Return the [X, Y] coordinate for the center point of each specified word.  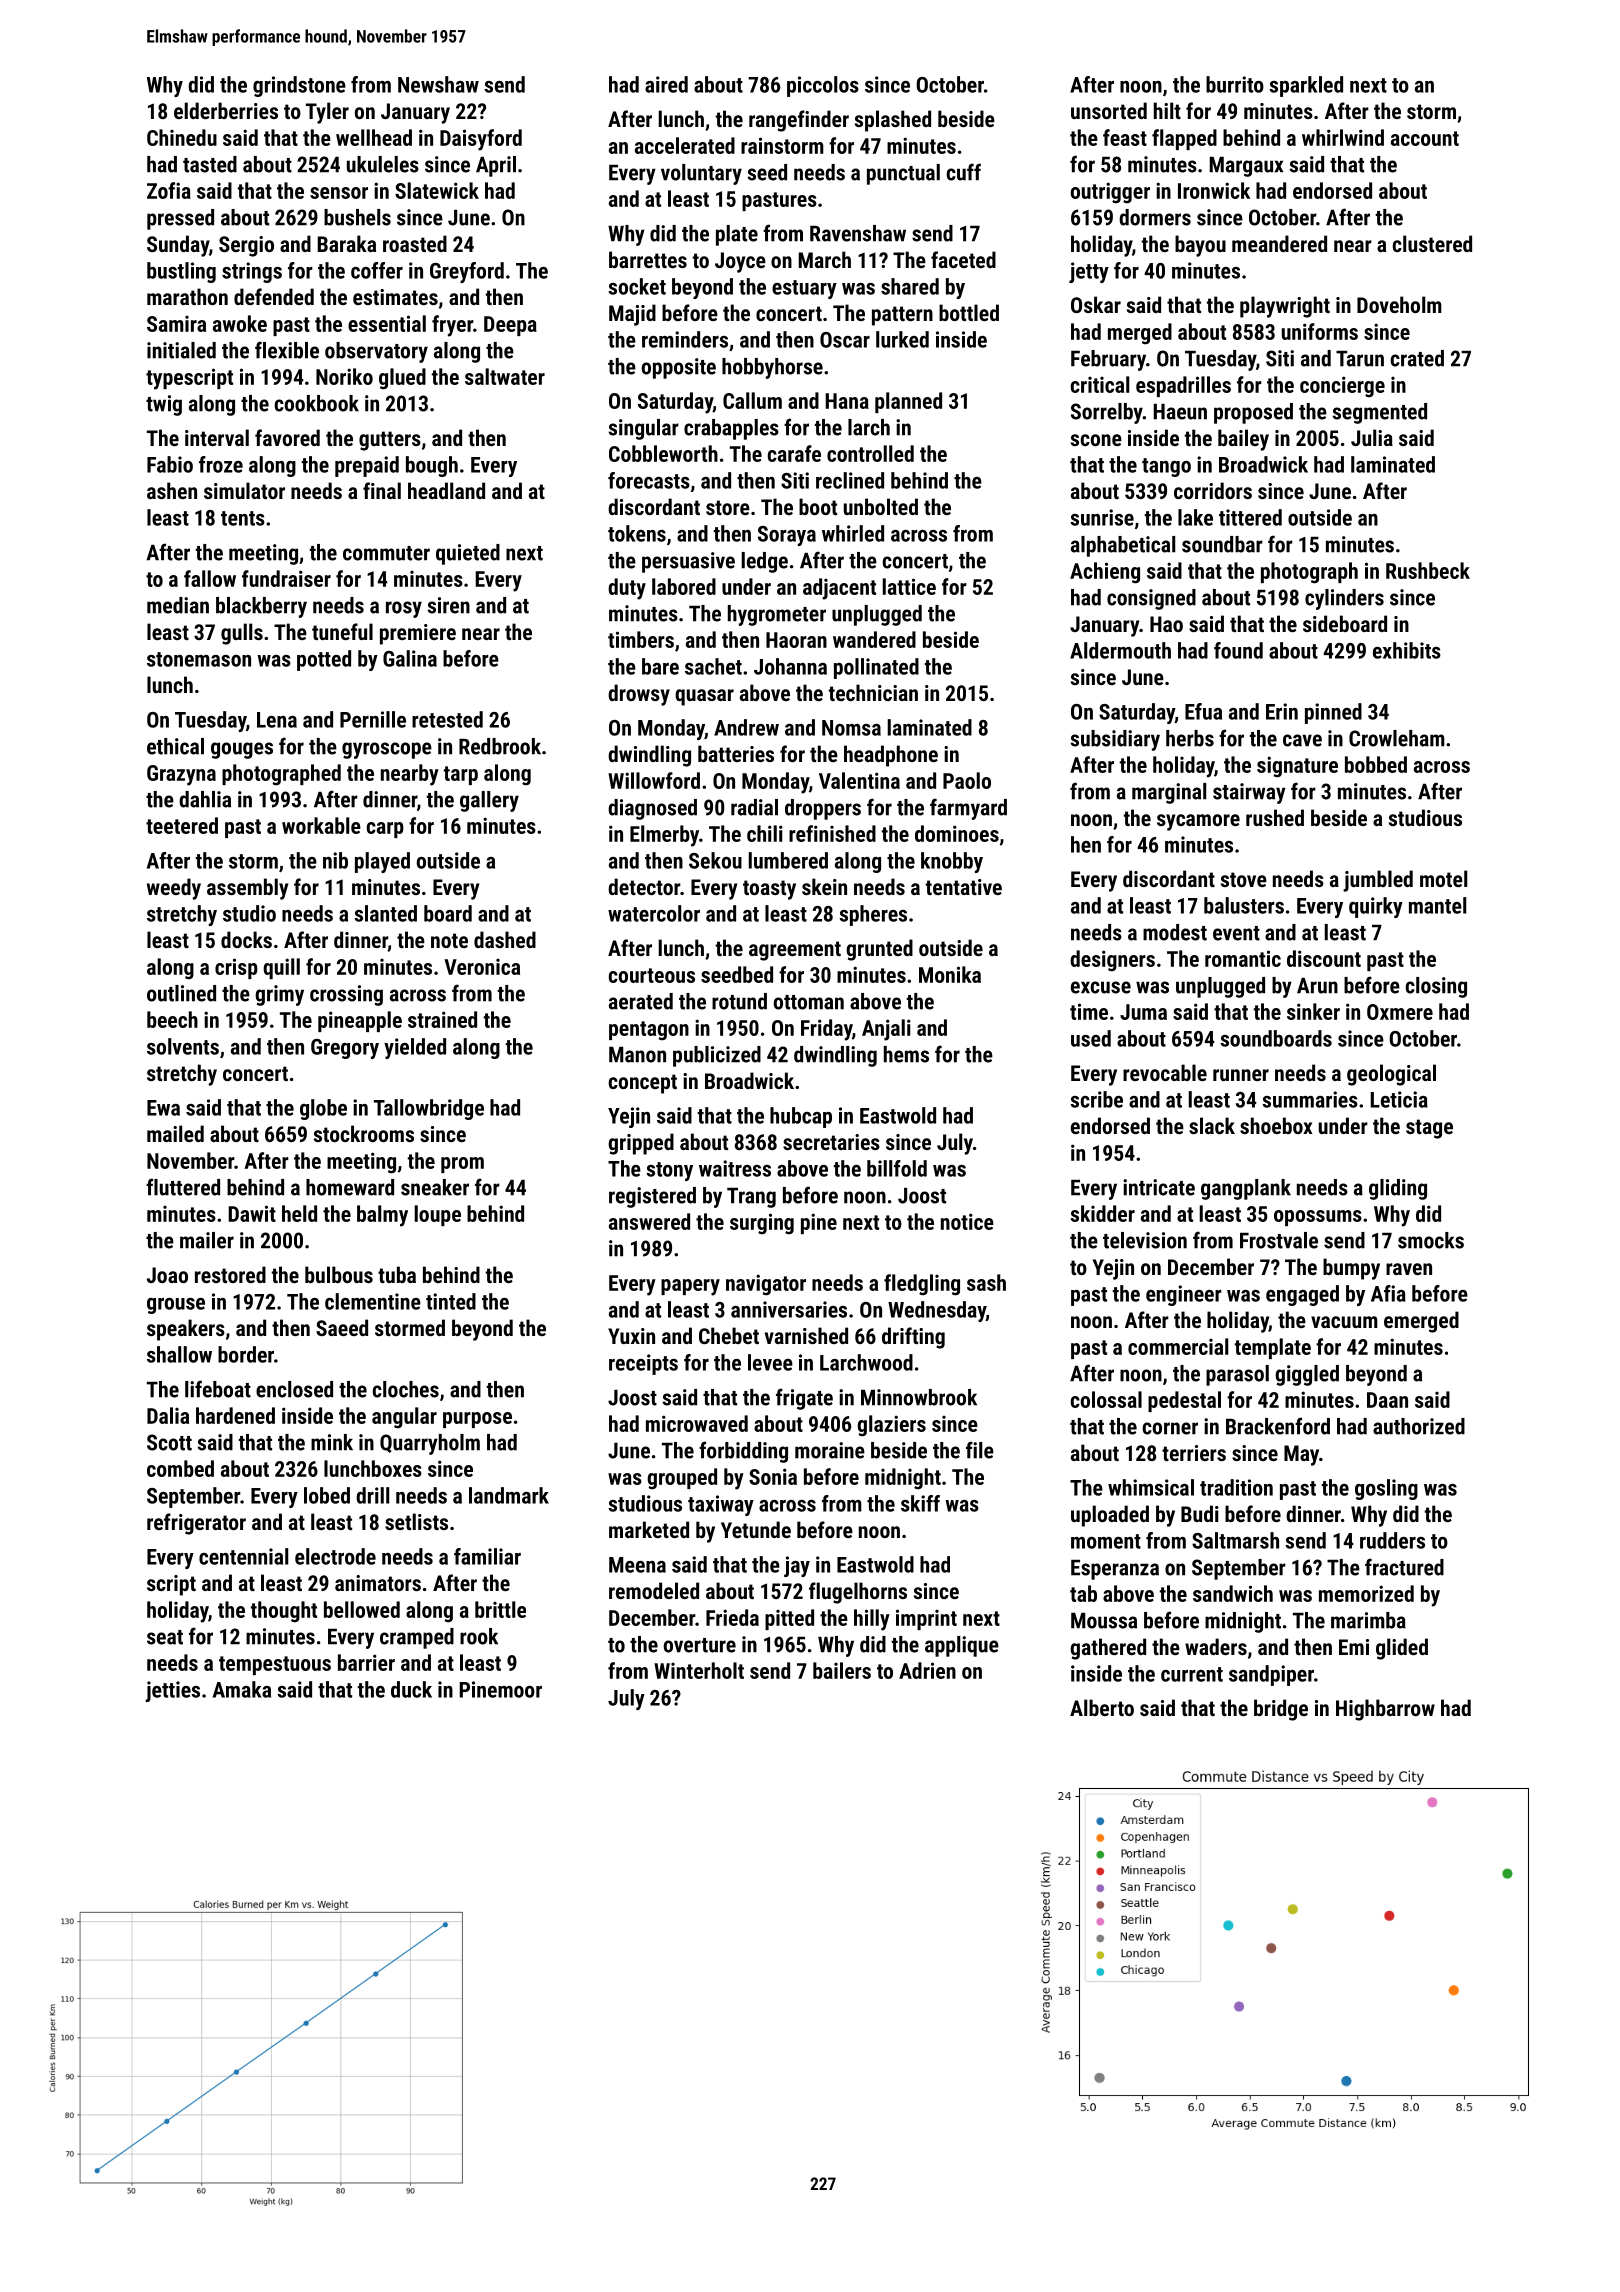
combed [180, 1468]
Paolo [967, 780]
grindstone [299, 86]
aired [666, 84]
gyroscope [387, 750]
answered [649, 1221]
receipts [643, 1364]
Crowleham [1397, 738]
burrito [1235, 84]
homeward [350, 1187]
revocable [1165, 1072]
